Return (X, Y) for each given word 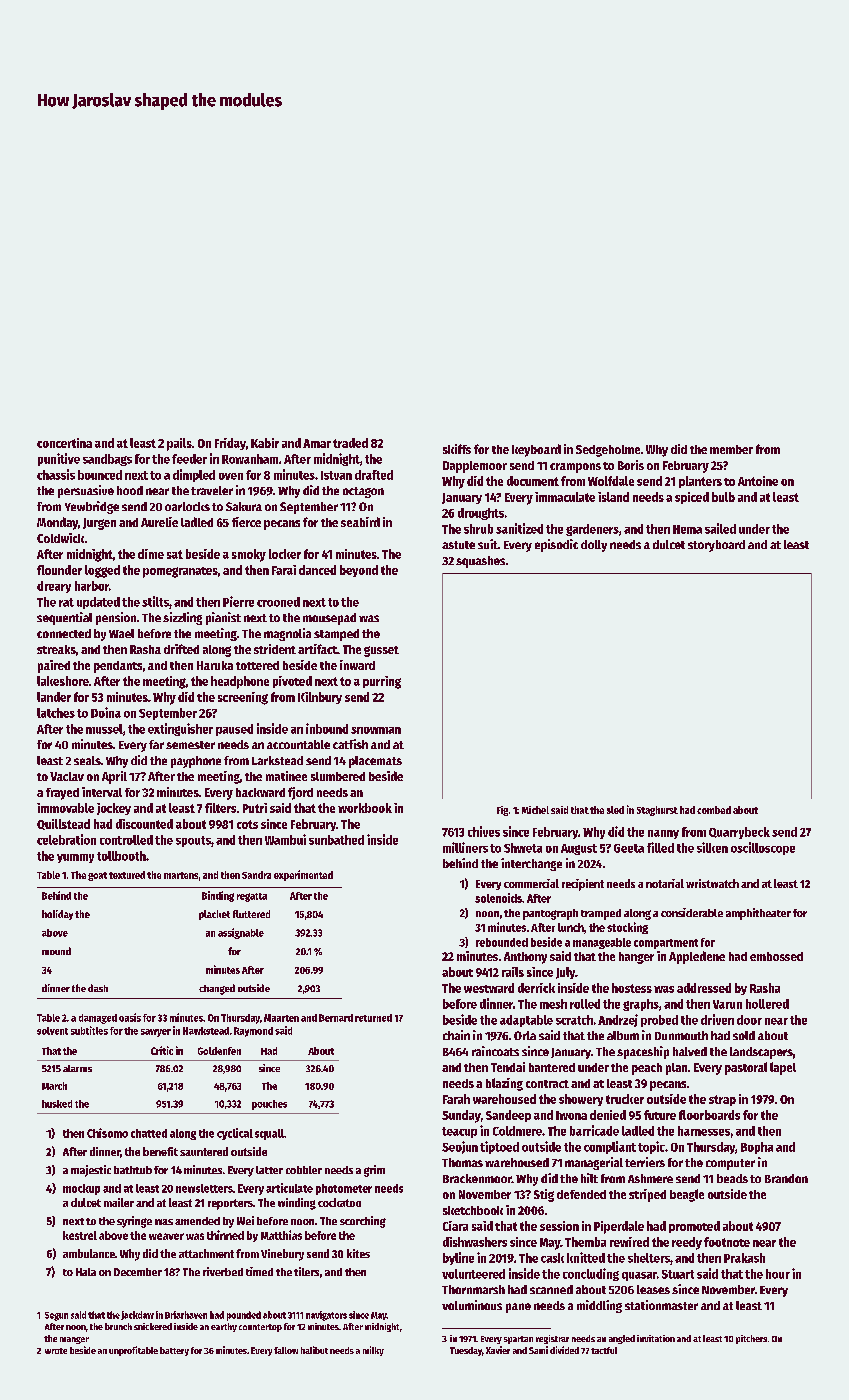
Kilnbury (320, 698)
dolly (594, 546)
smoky (249, 555)
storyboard (716, 546)
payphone (196, 762)
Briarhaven (186, 1315)
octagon (363, 492)
